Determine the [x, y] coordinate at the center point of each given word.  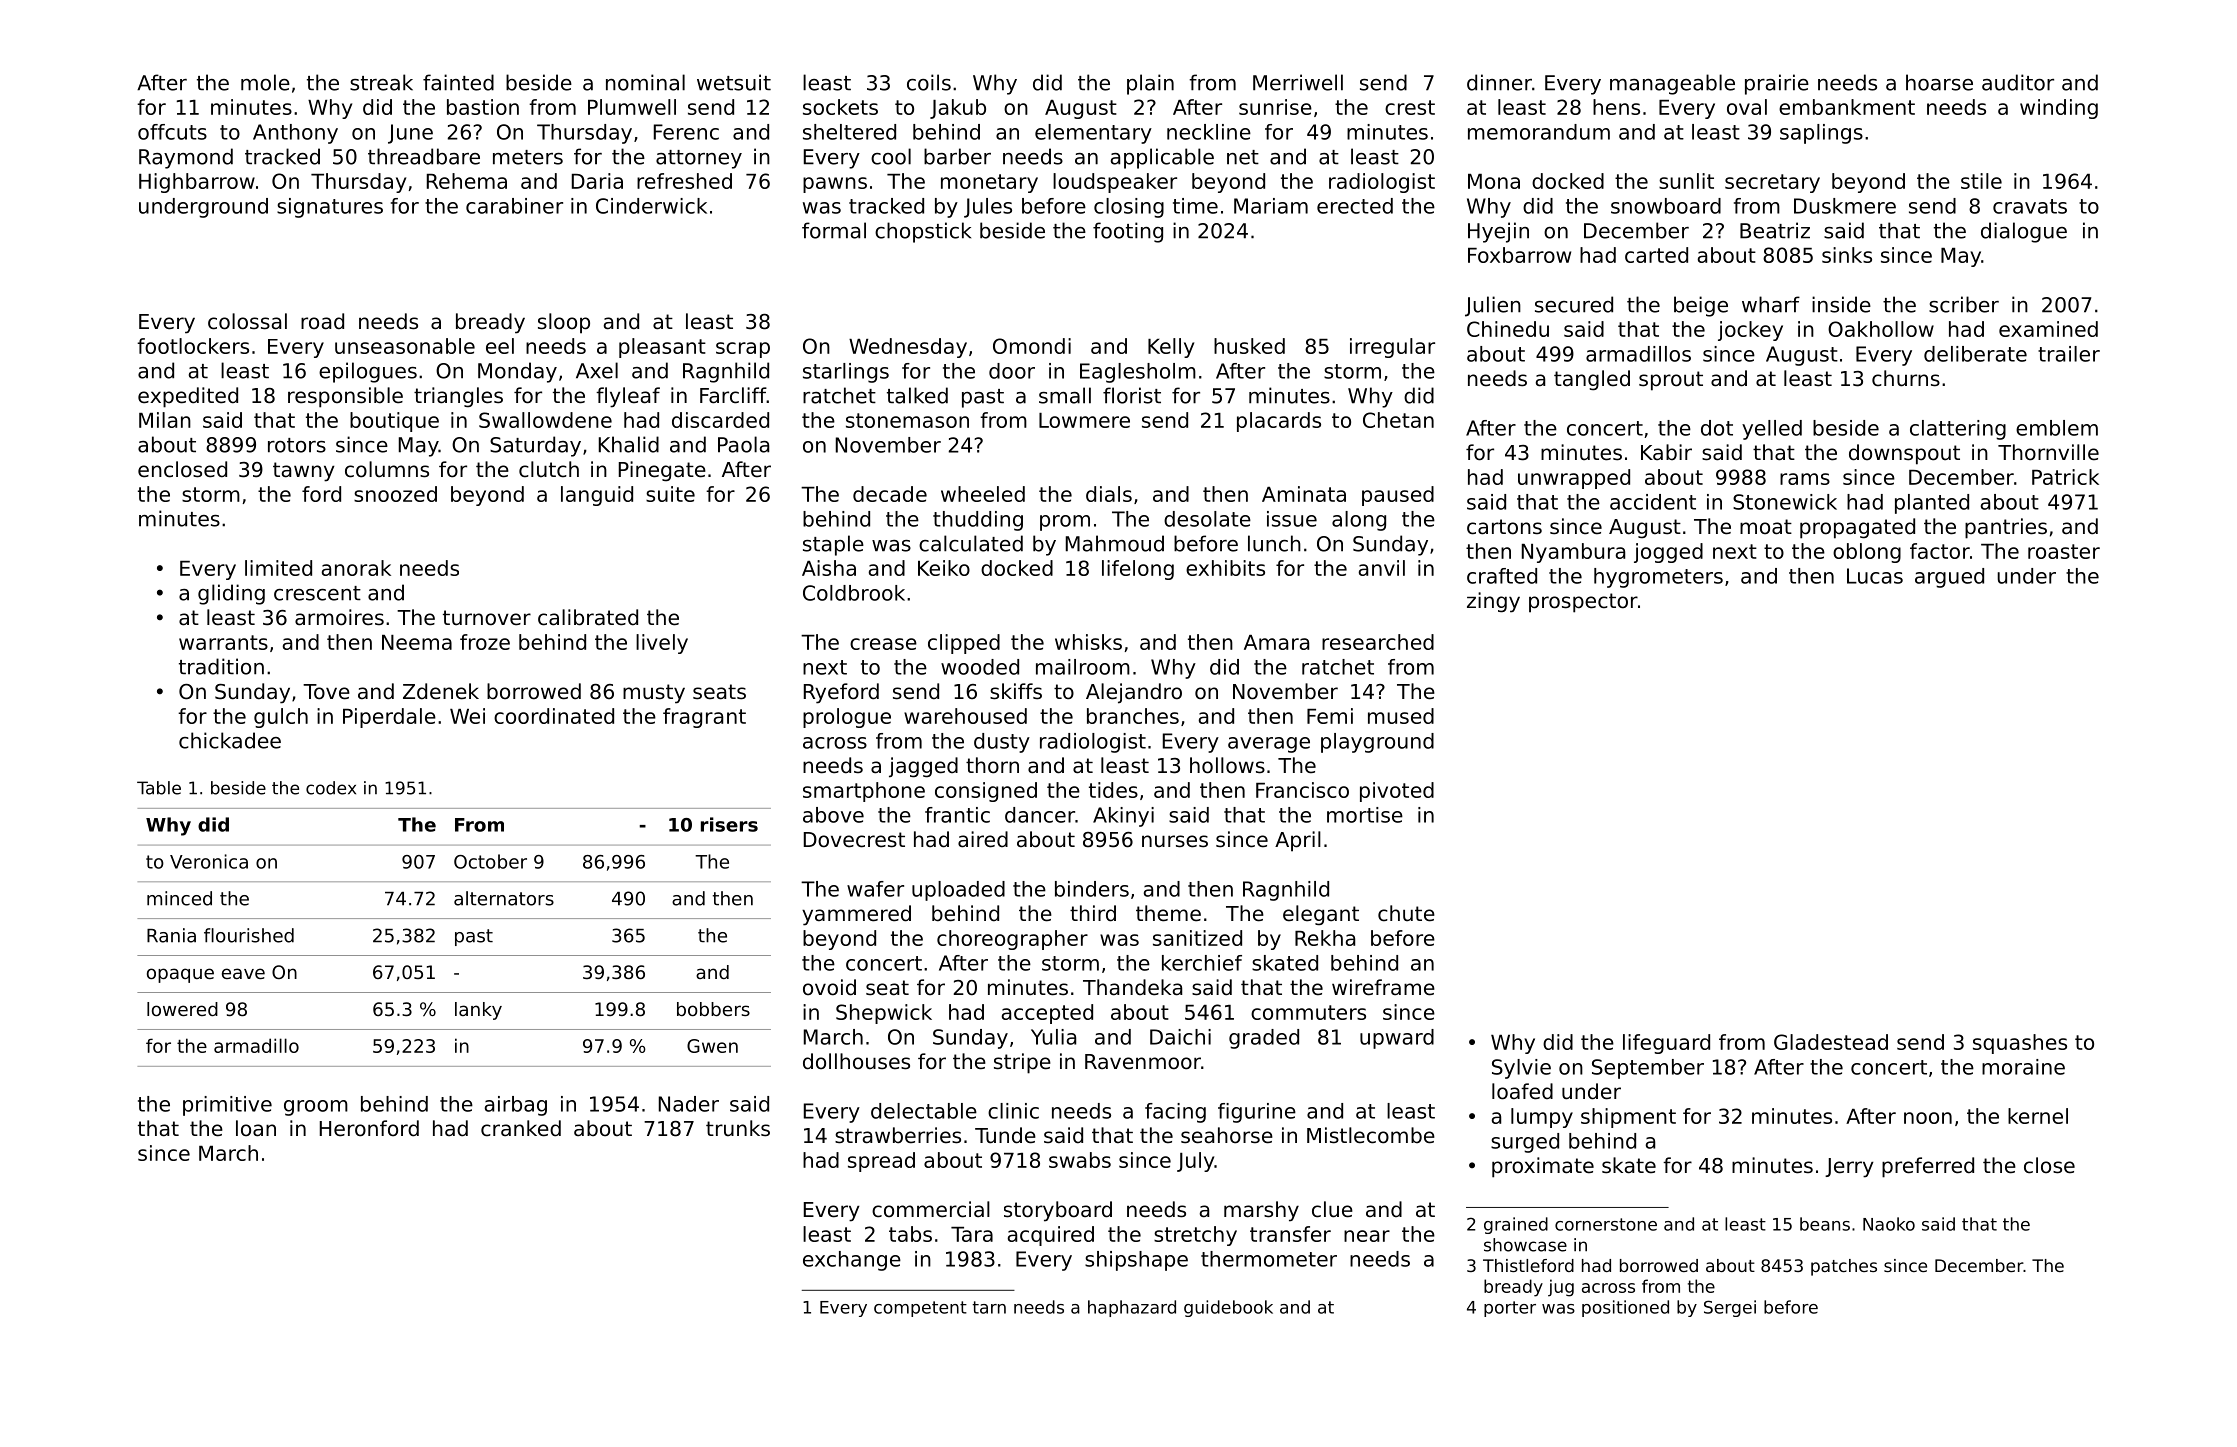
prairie [1777, 84]
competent [920, 1309]
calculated [971, 543]
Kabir [1666, 452]
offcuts [172, 132]
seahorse [1227, 1135]
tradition [221, 666]
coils [929, 82]
